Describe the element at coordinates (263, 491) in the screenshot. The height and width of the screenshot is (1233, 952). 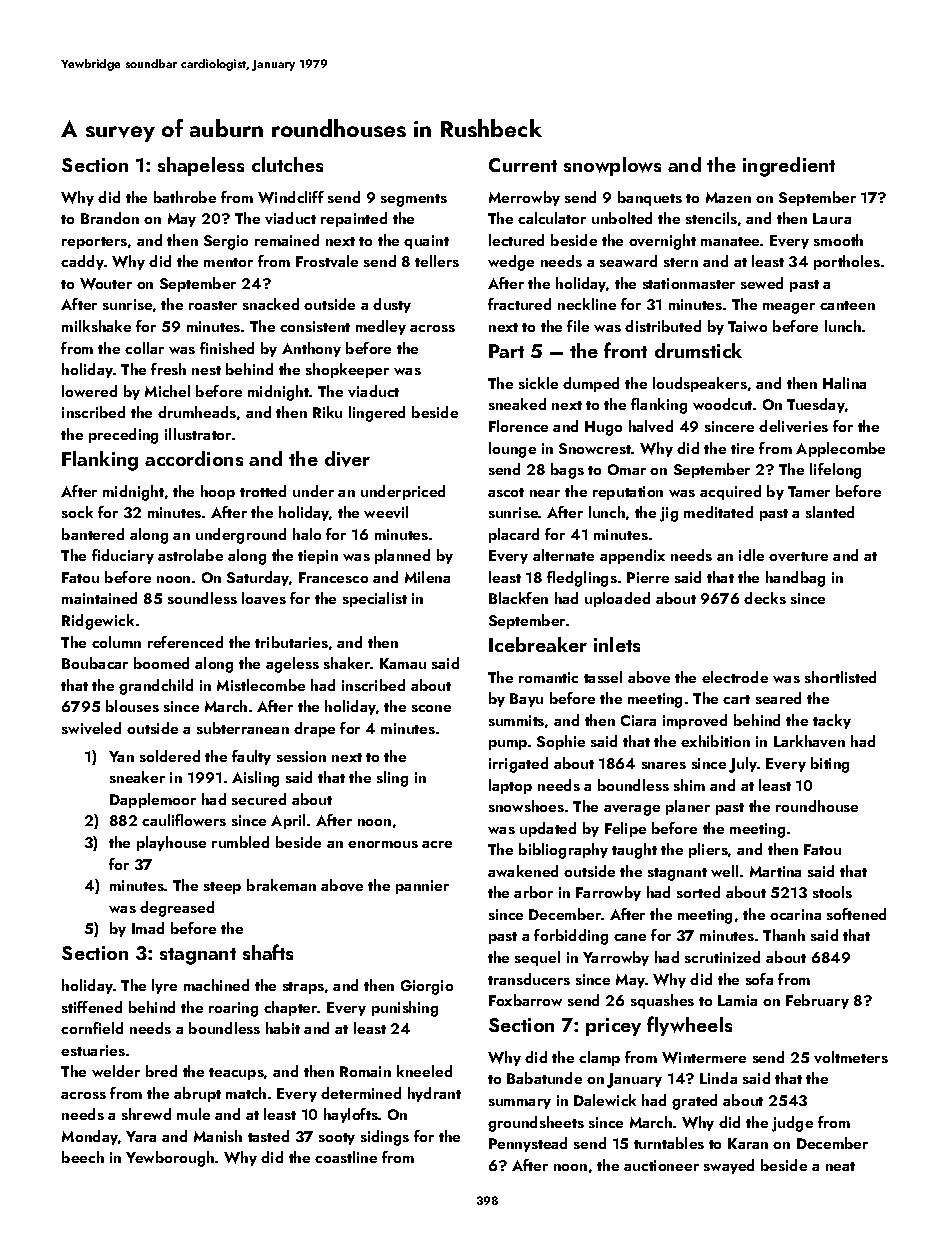
I see `trotted` at that location.
